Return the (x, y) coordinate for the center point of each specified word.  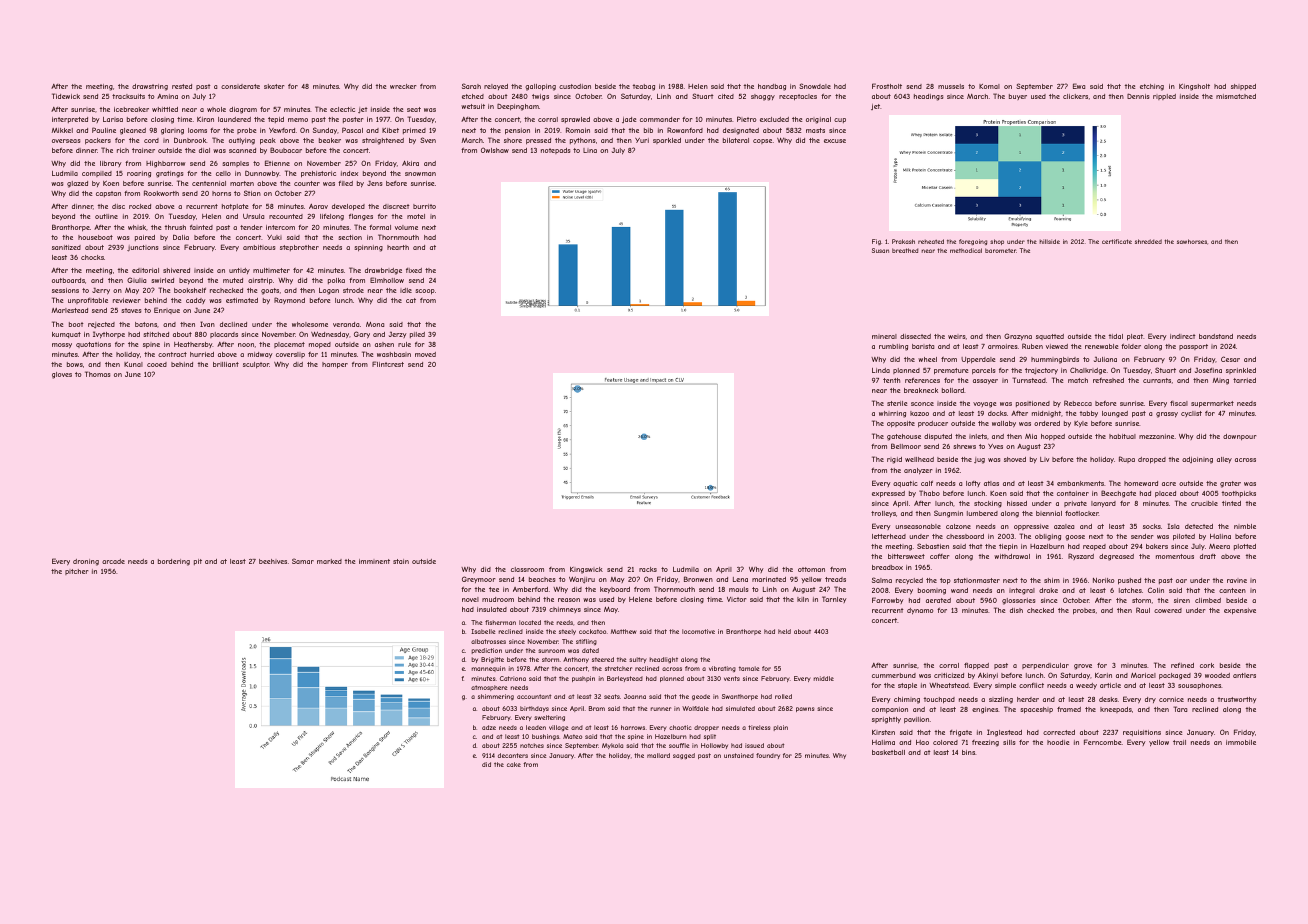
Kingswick (586, 570)
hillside (1049, 241)
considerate (240, 86)
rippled (1164, 97)
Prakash (903, 241)
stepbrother (299, 248)
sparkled (667, 141)
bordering (174, 562)
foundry (768, 756)
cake (514, 764)
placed (1165, 494)
